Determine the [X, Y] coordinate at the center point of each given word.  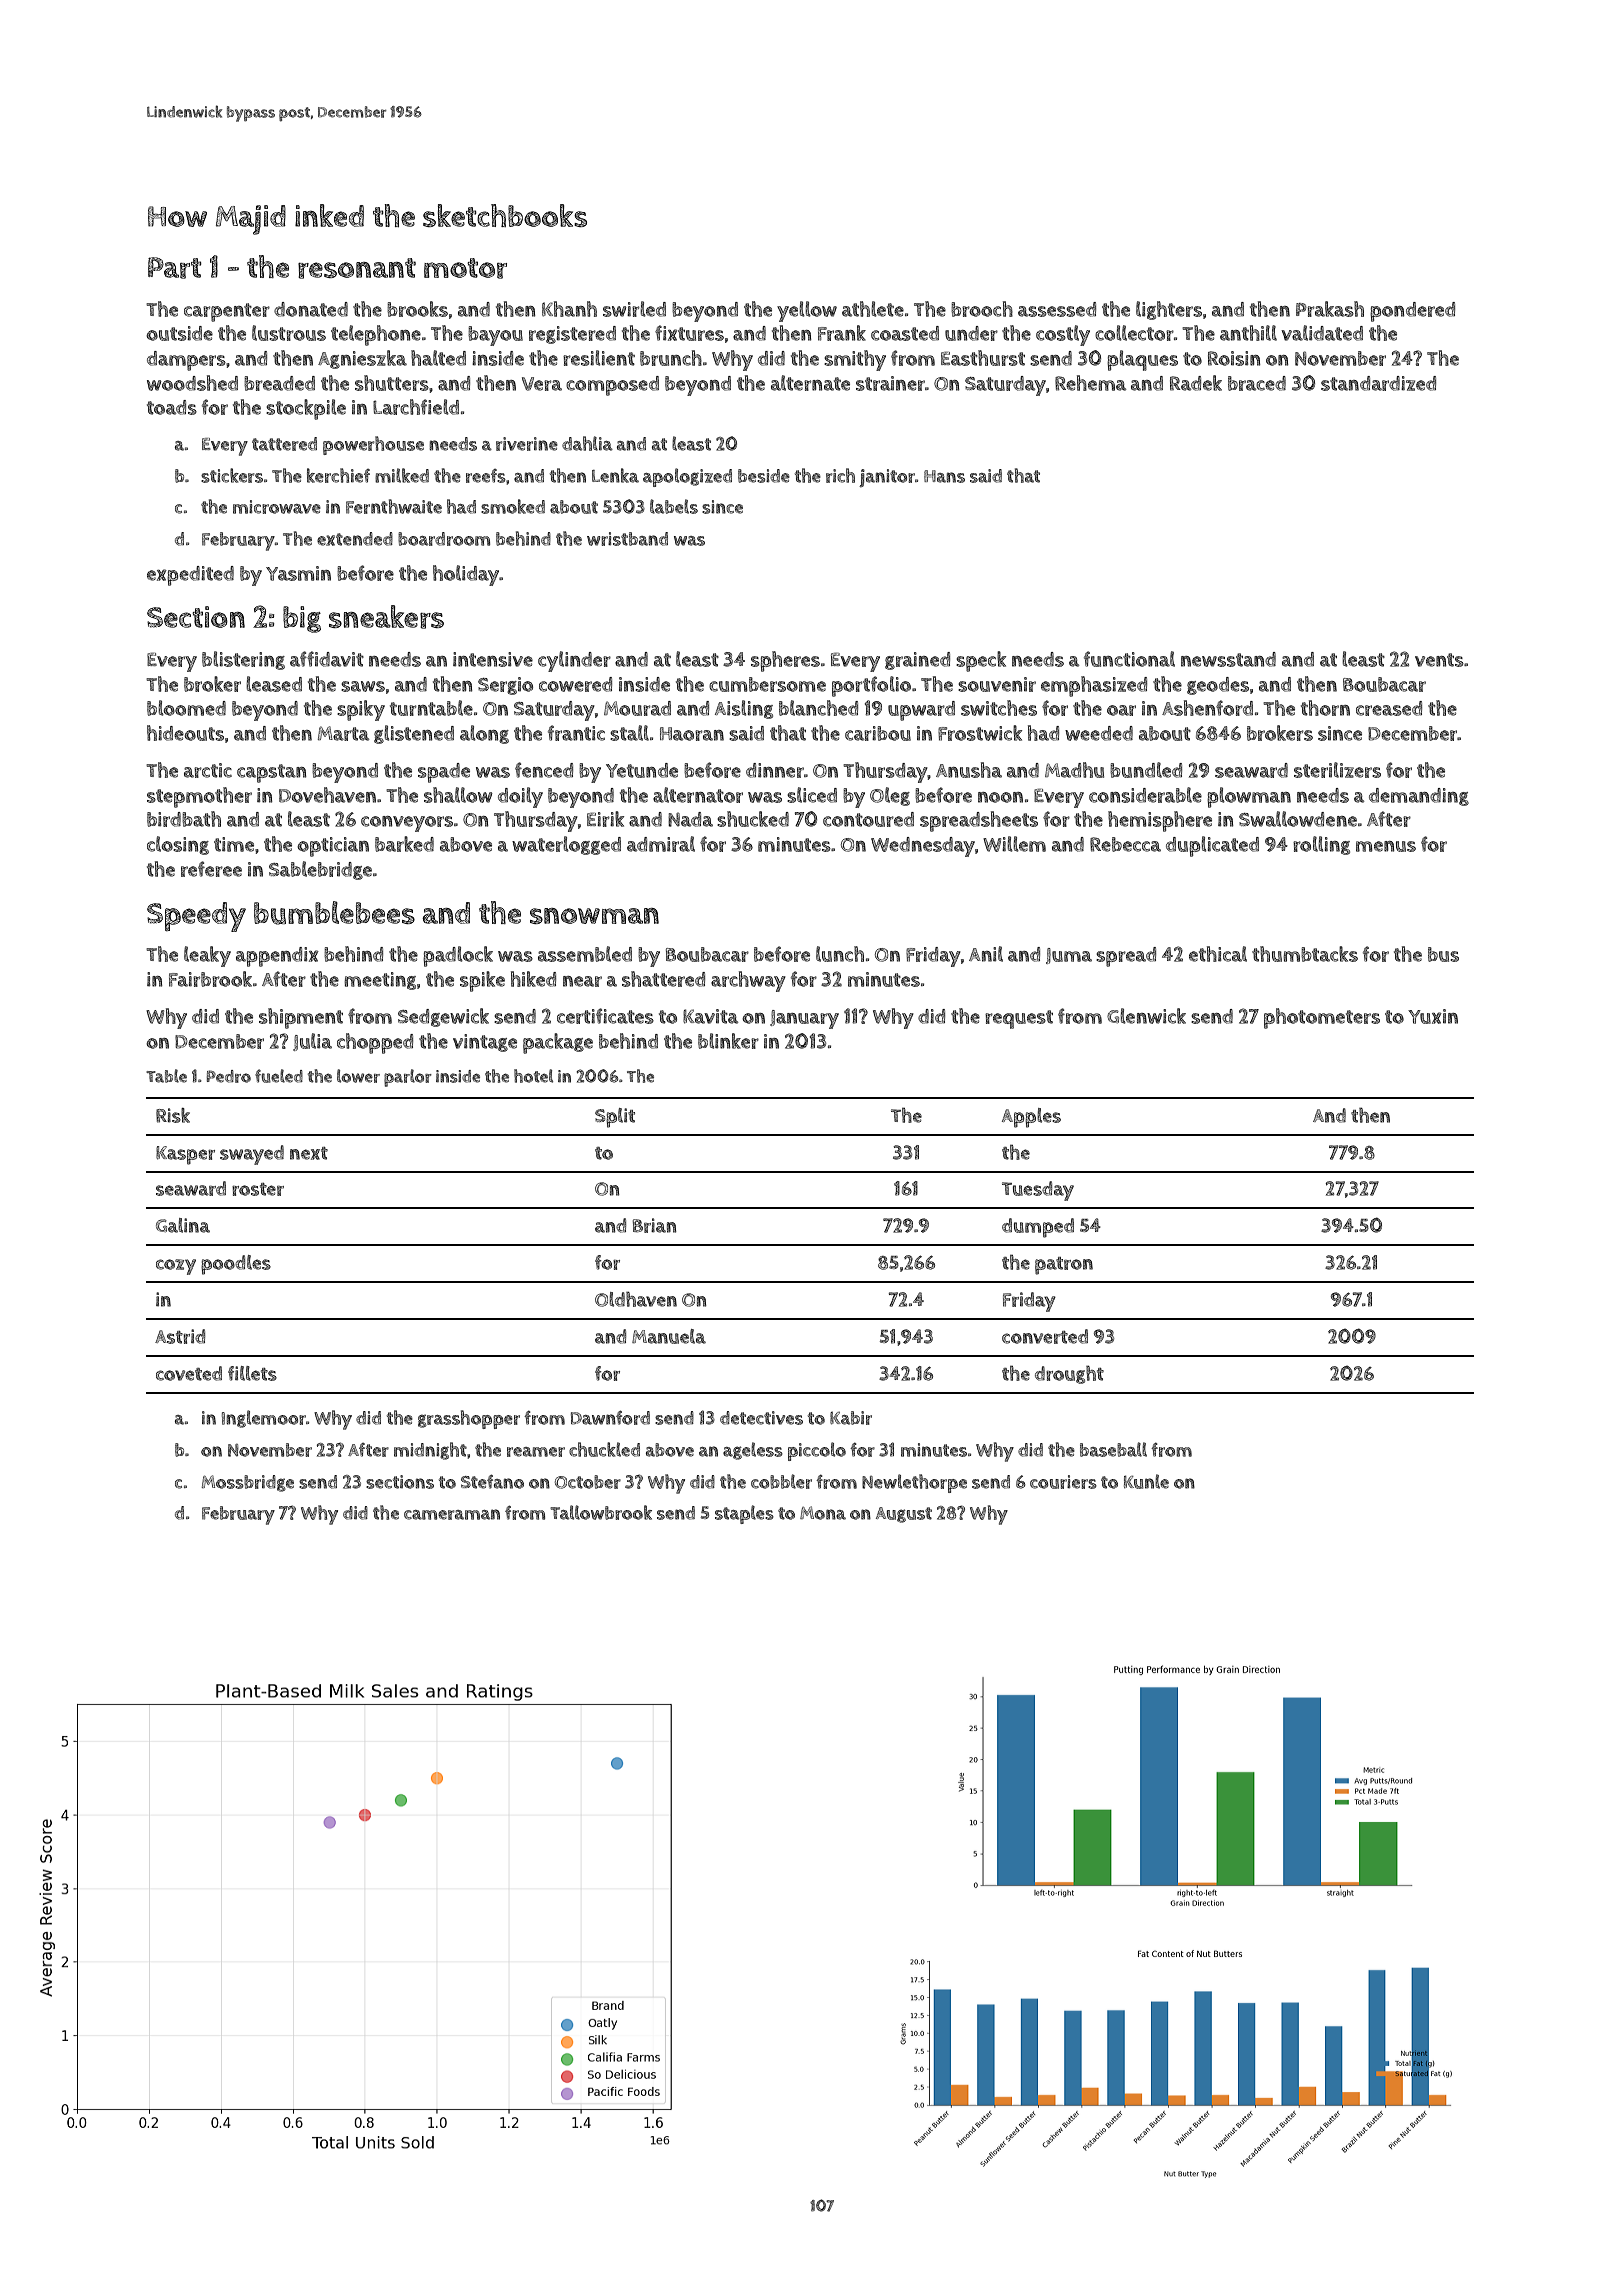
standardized [1378, 383]
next [309, 1153]
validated [1322, 333]
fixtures [689, 333]
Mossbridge [248, 1483]
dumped [1038, 1228]
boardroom [444, 539]
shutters [392, 383]
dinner [775, 770]
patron [1064, 1266]
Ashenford [1207, 708]
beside [764, 476]
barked [404, 844]
